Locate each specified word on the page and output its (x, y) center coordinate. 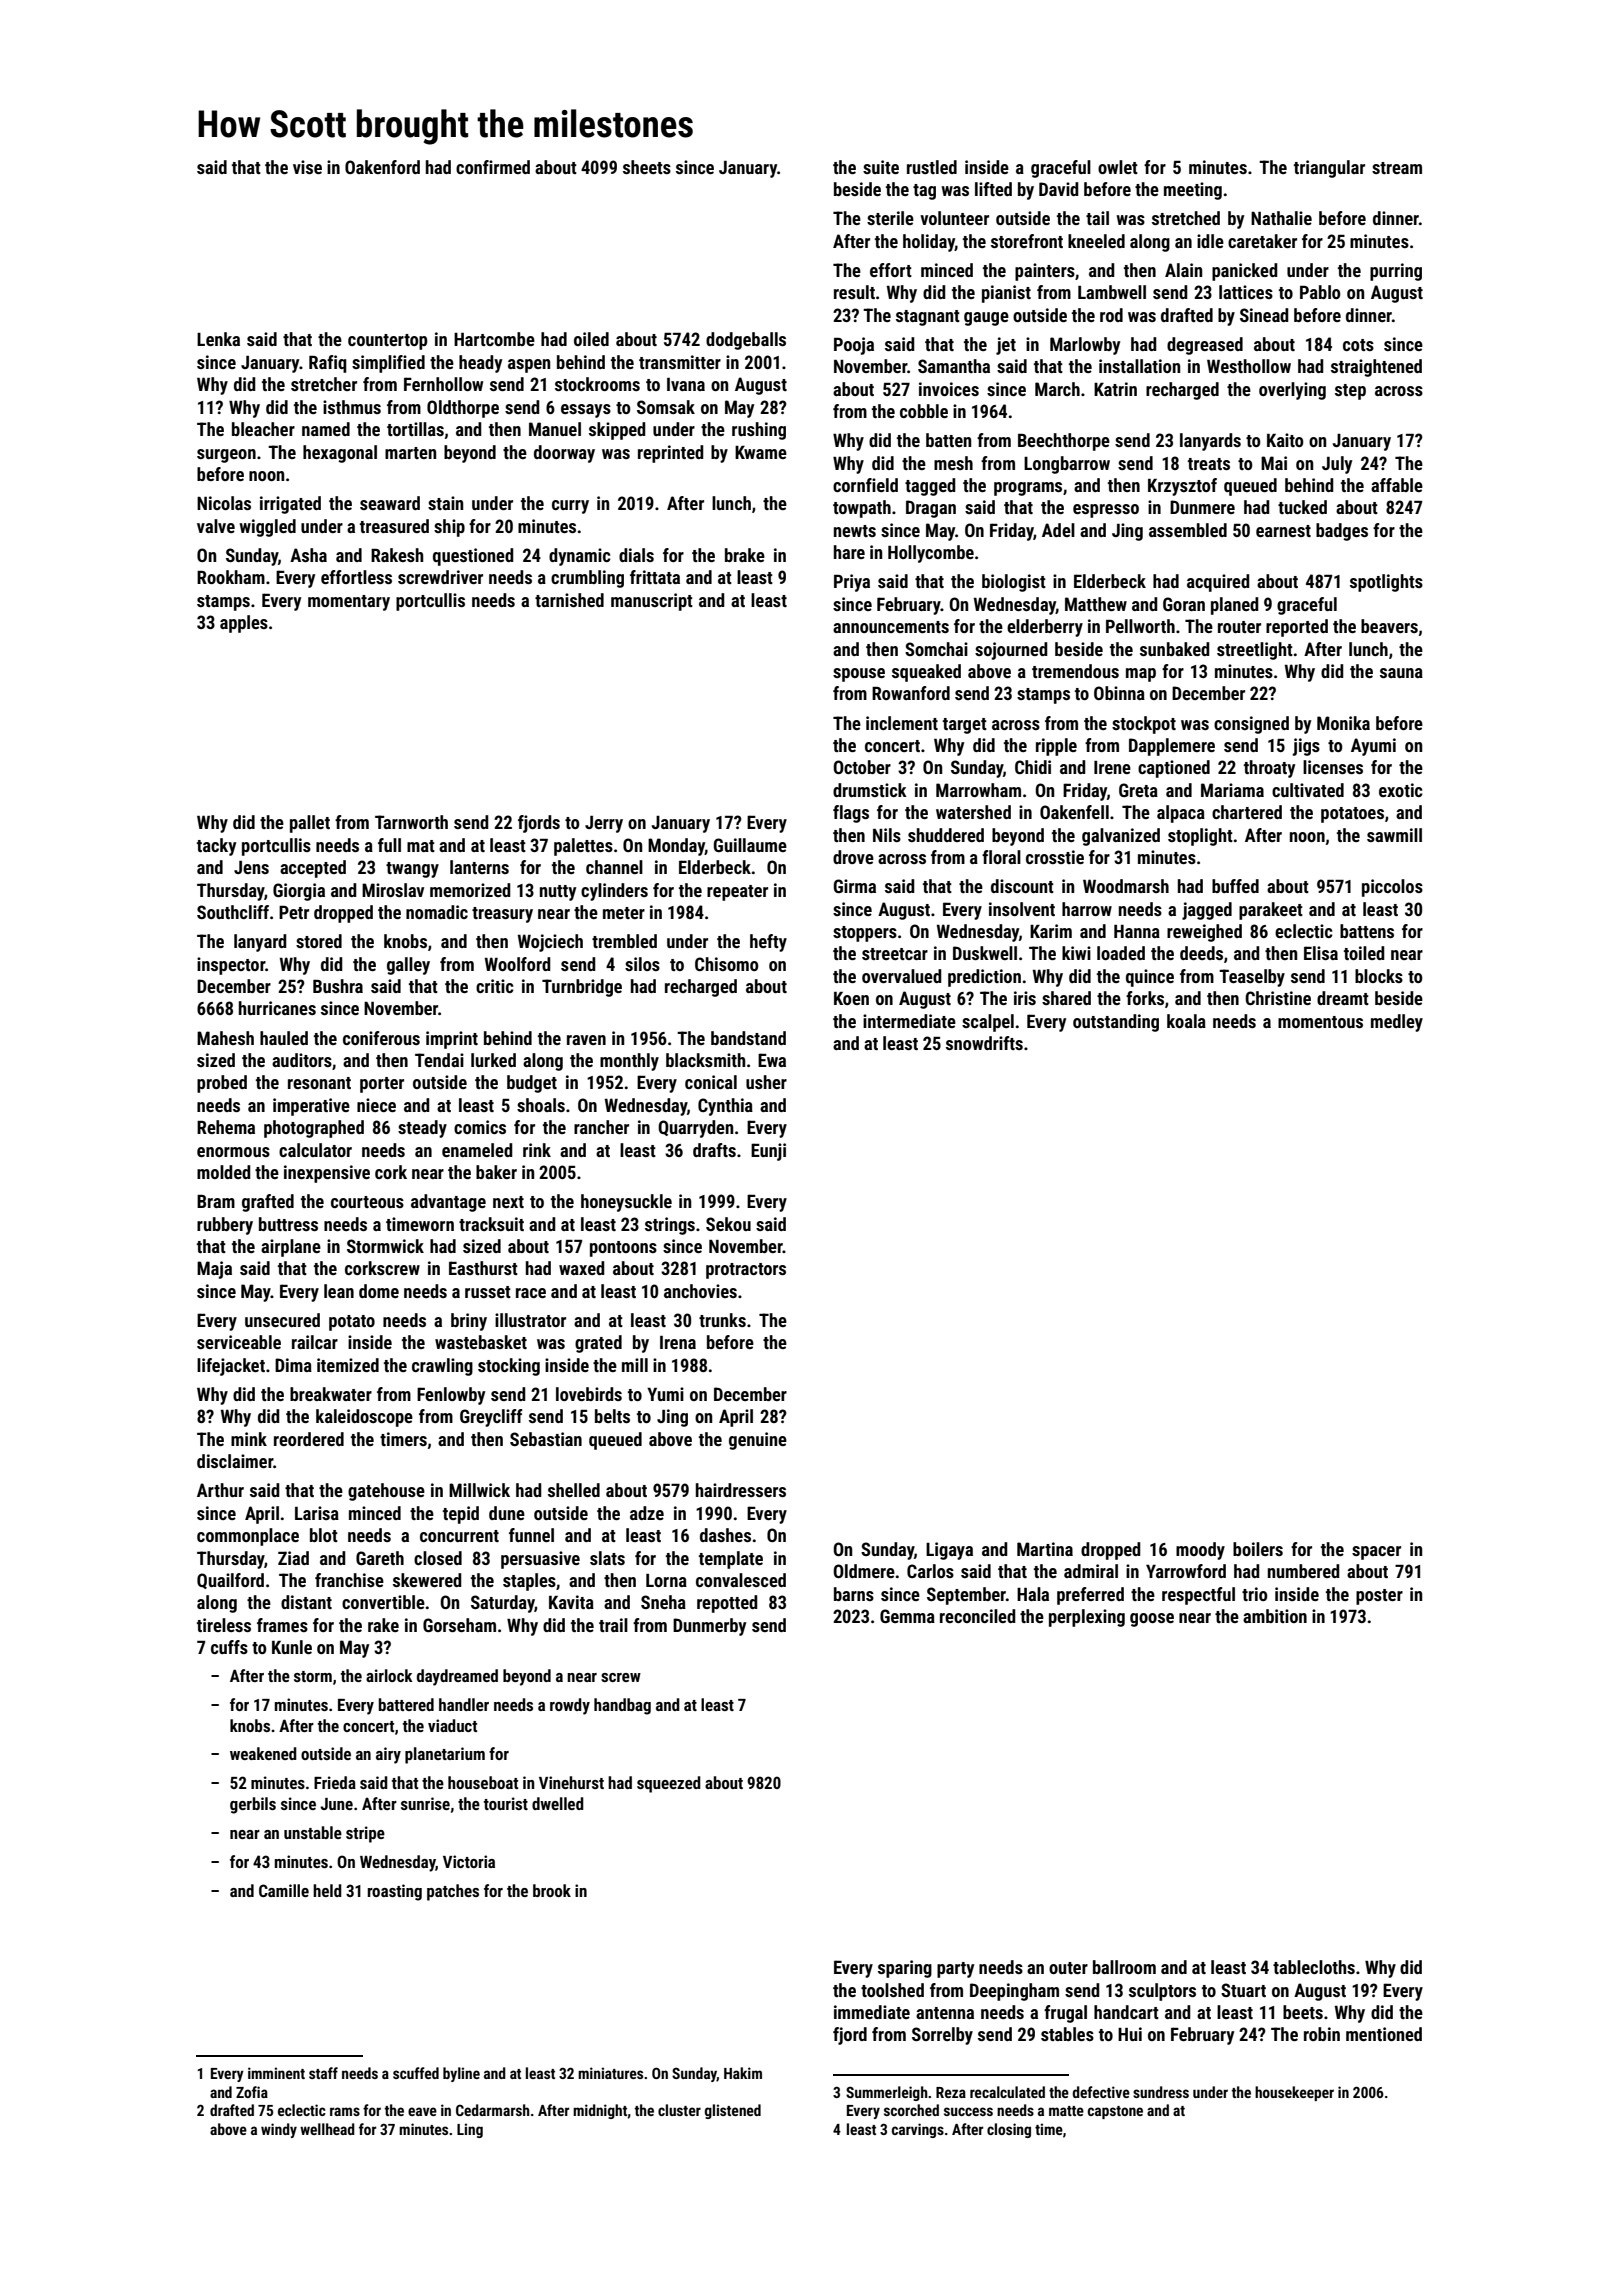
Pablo (1320, 292)
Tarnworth (411, 822)
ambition (1275, 1616)
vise (307, 167)
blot (324, 1535)
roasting (395, 1892)
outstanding (1116, 1023)
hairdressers (741, 1490)
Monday (676, 847)
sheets (647, 167)
